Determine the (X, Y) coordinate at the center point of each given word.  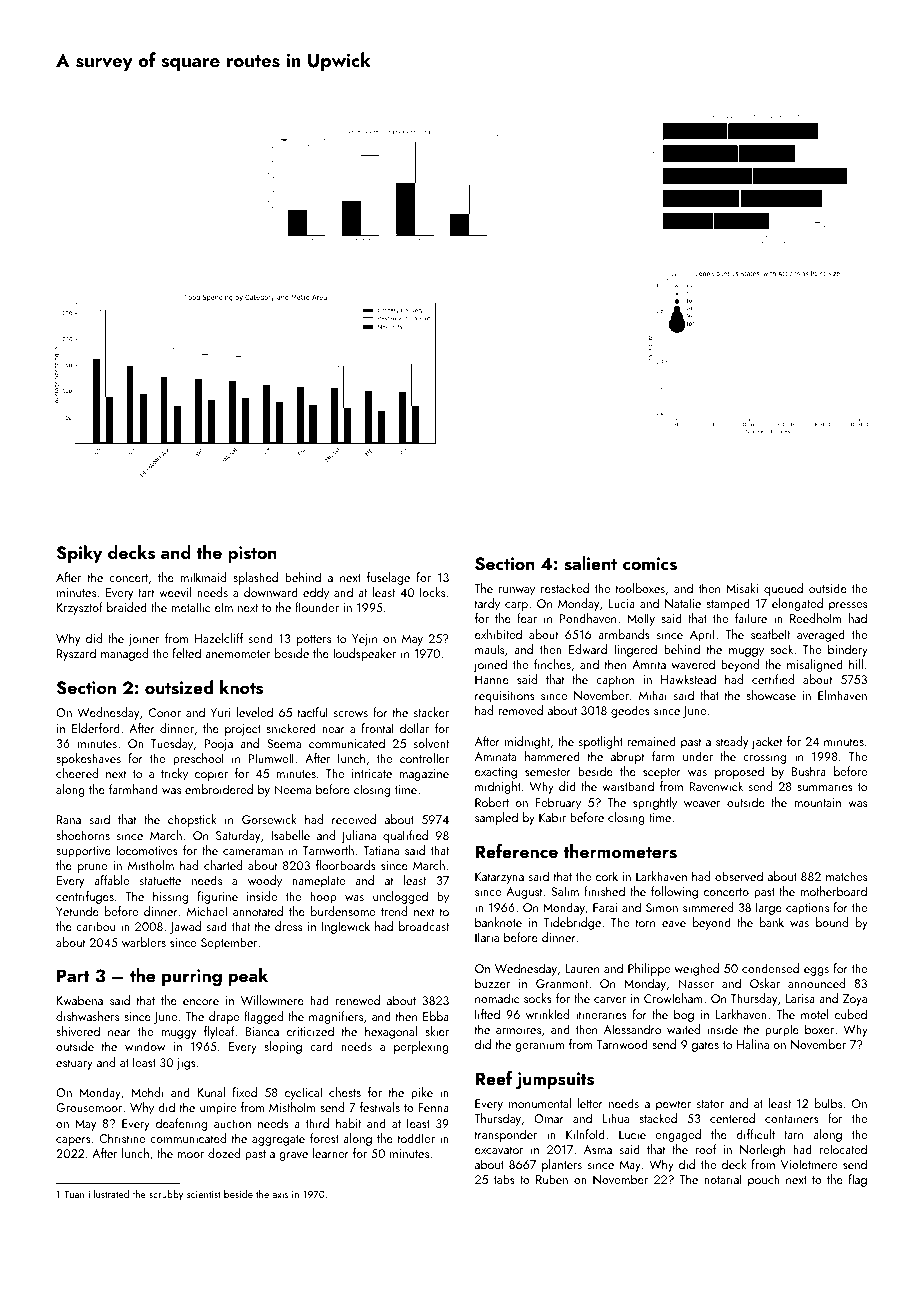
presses (848, 606)
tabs (504, 1179)
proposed (739, 772)
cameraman (253, 852)
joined (490, 665)
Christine (122, 1138)
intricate (372, 773)
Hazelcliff (219, 638)
